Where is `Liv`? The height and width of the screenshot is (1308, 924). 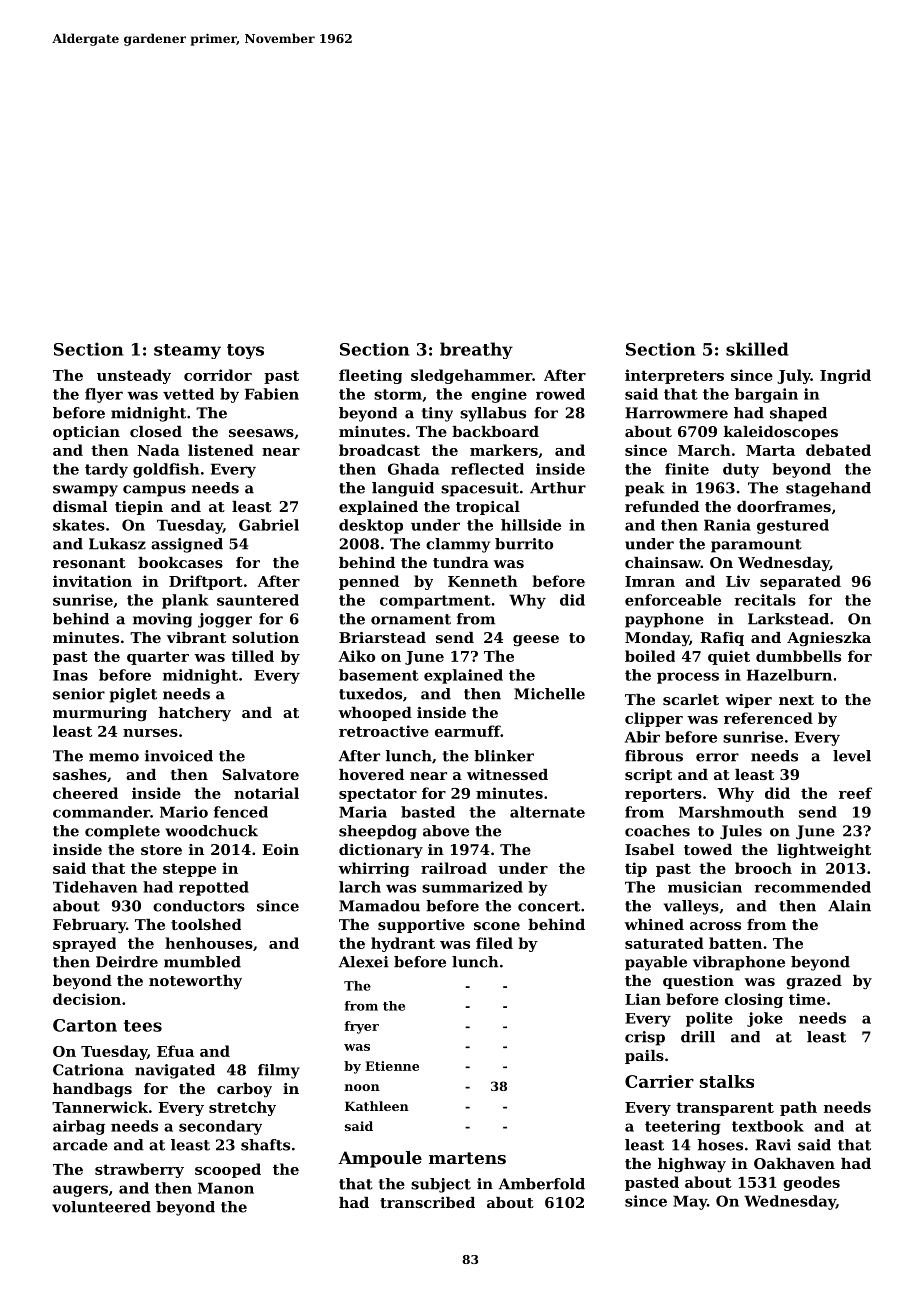 Liv is located at coordinates (738, 581).
